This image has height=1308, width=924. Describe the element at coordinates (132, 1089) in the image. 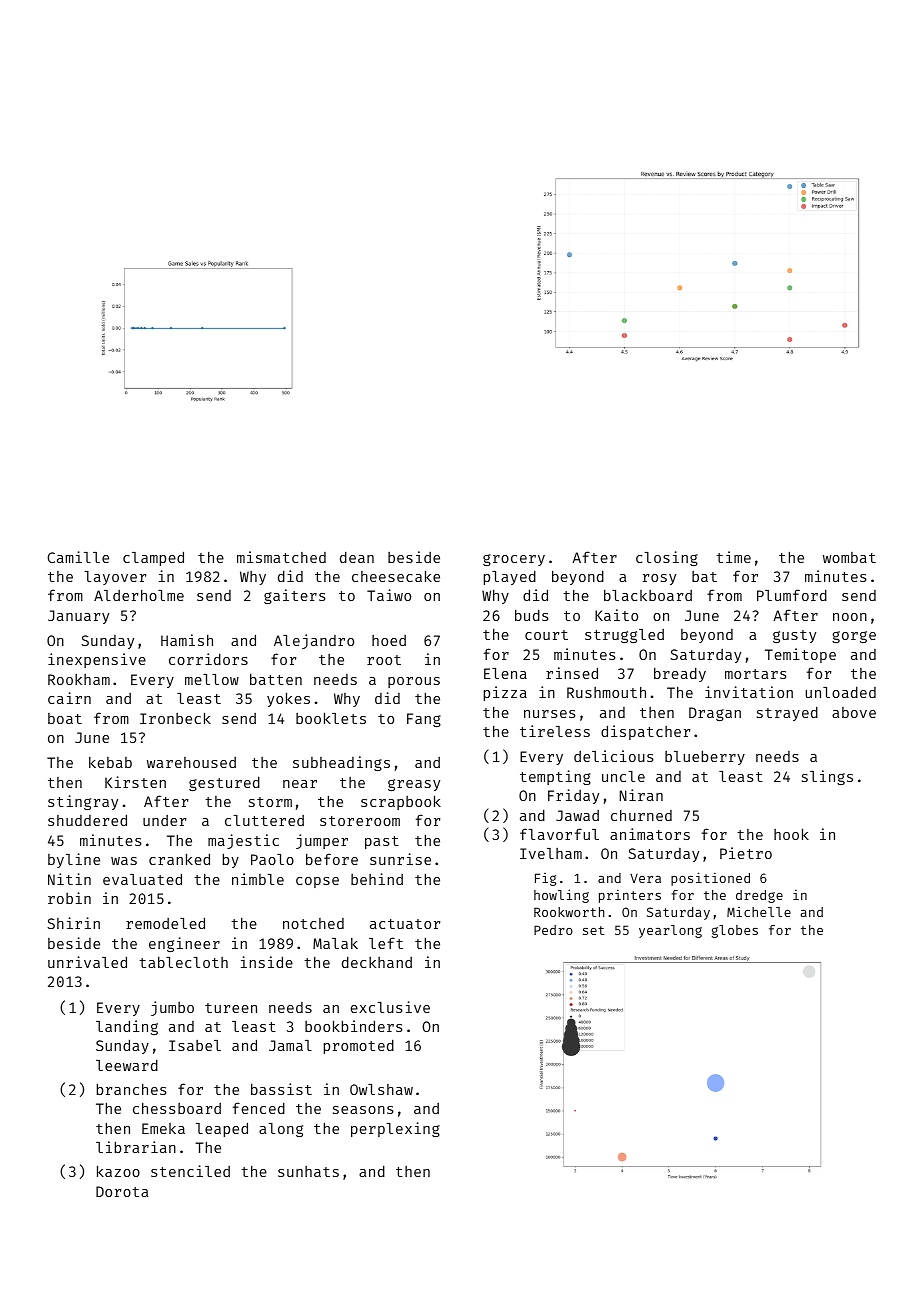

I see `branches` at that location.
